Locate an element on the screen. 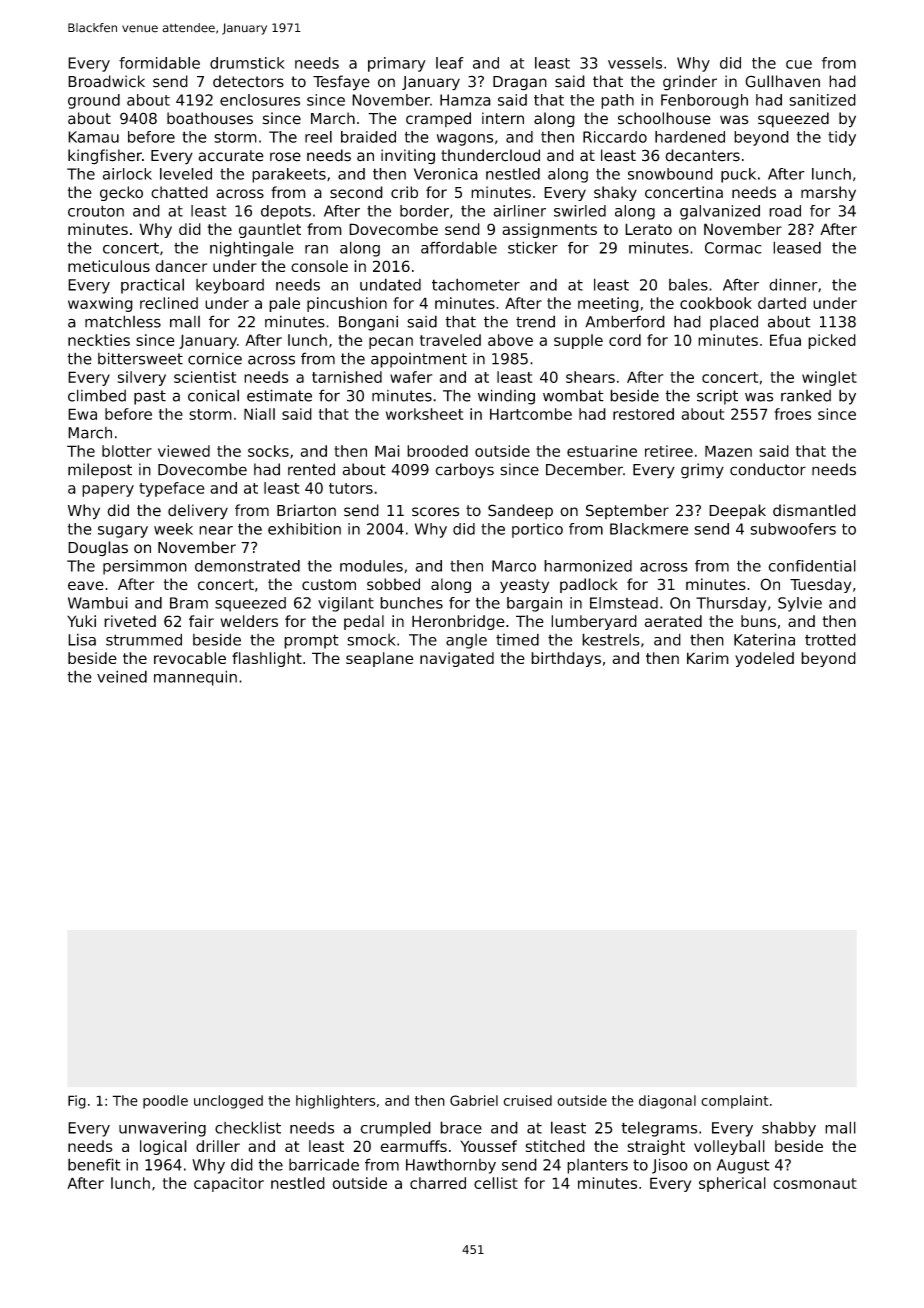 Image resolution: width=924 pixels, height=1308 pixels. Veronica is located at coordinates (446, 174).
